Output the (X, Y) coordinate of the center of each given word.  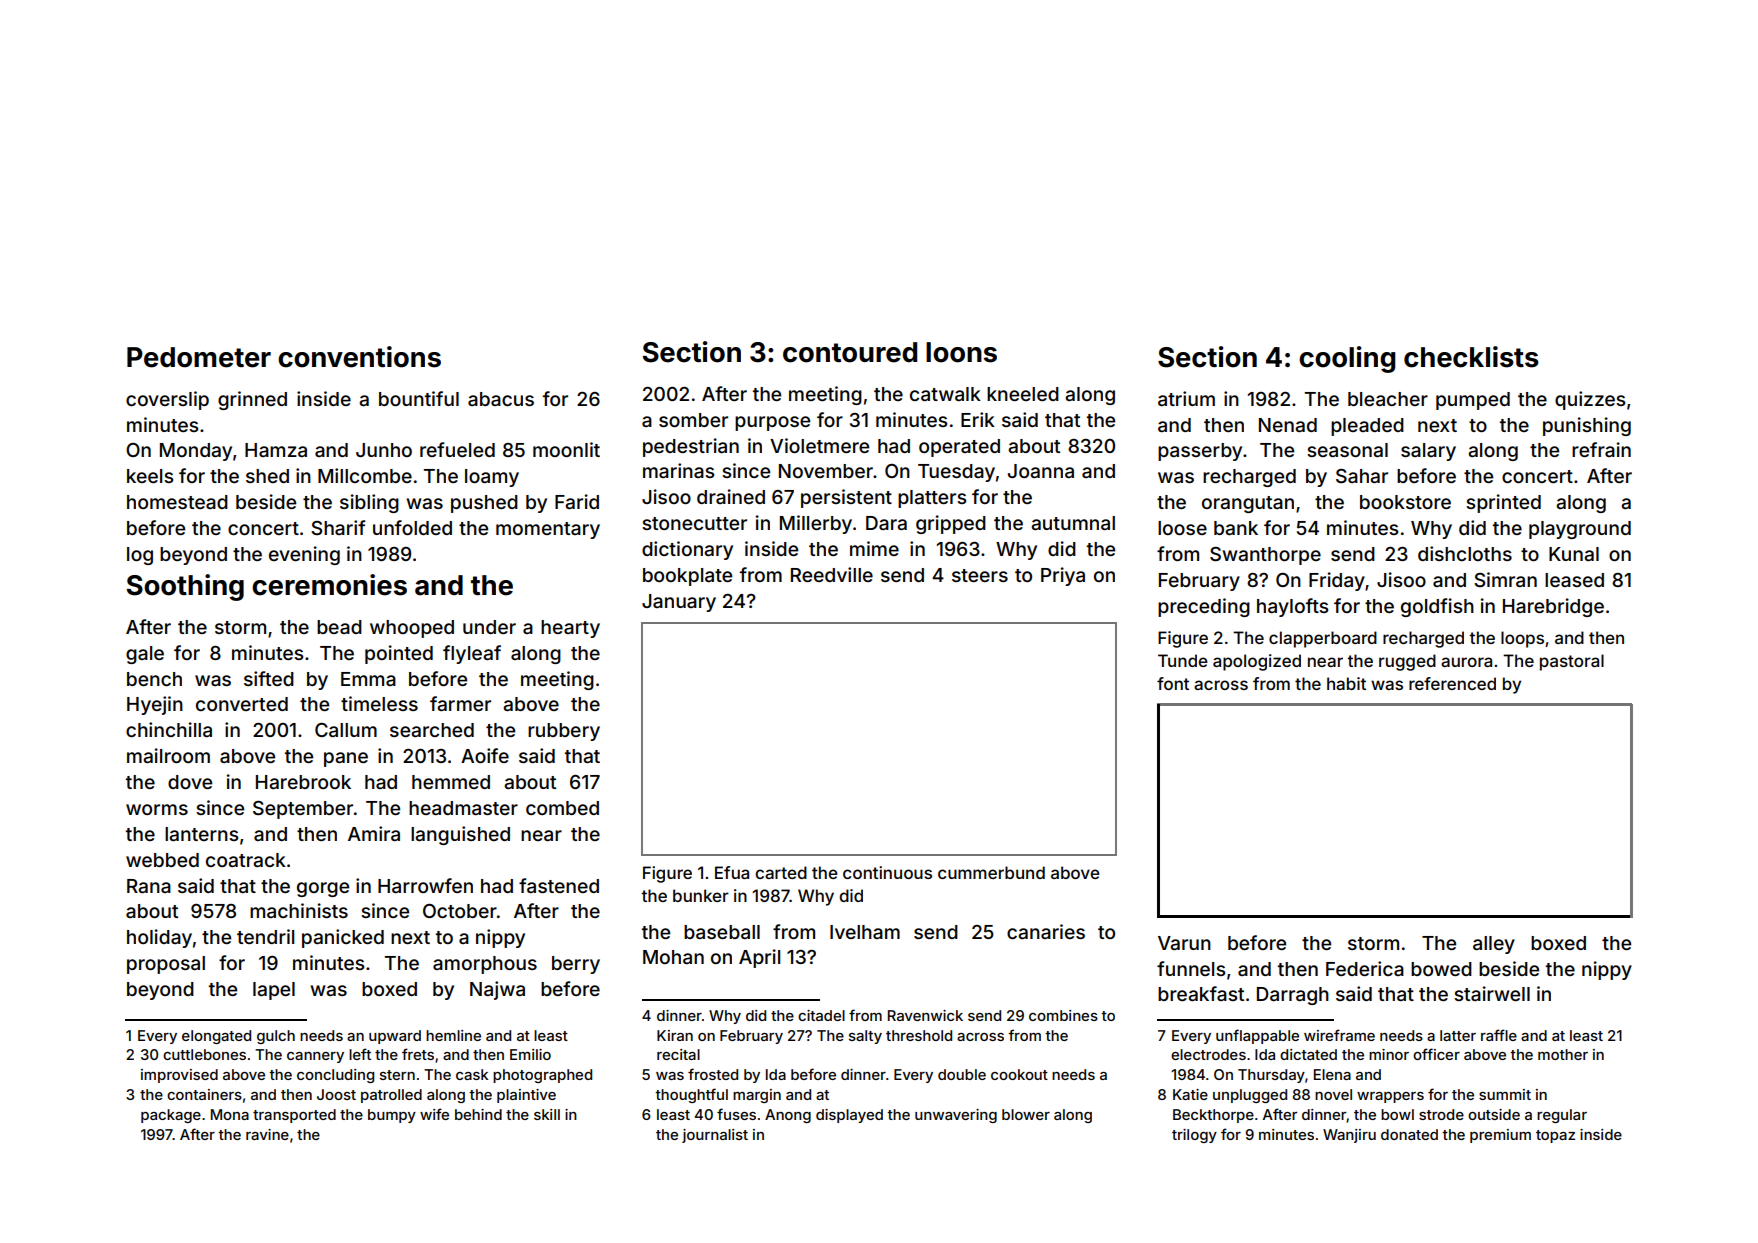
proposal (166, 965)
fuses (736, 1114)
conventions (359, 357)
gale (145, 655)
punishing (1587, 426)
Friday (1337, 581)
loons (961, 352)
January (679, 603)
